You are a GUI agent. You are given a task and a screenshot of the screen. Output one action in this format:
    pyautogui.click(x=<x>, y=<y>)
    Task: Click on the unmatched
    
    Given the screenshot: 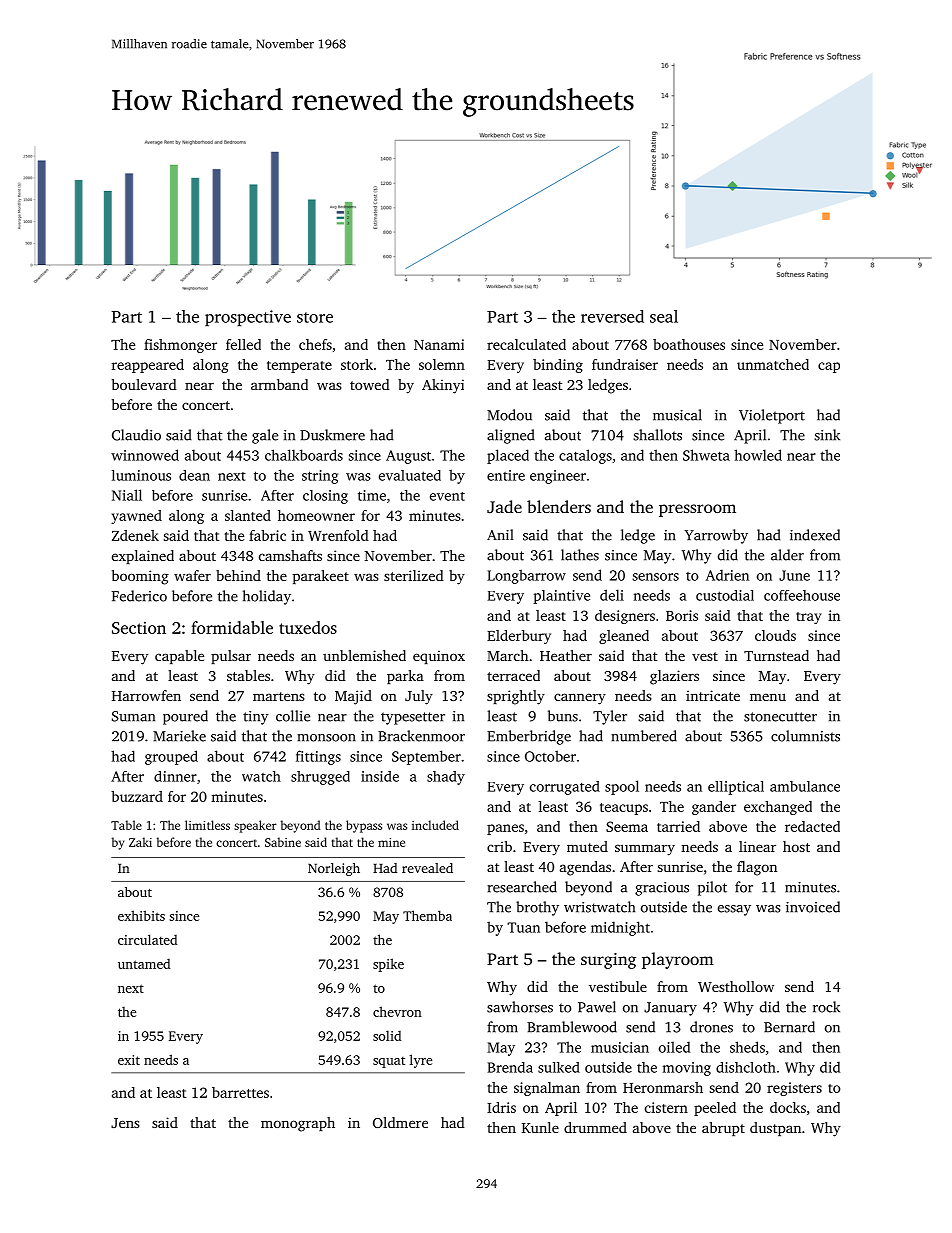 What is the action you would take?
    pyautogui.click(x=773, y=364)
